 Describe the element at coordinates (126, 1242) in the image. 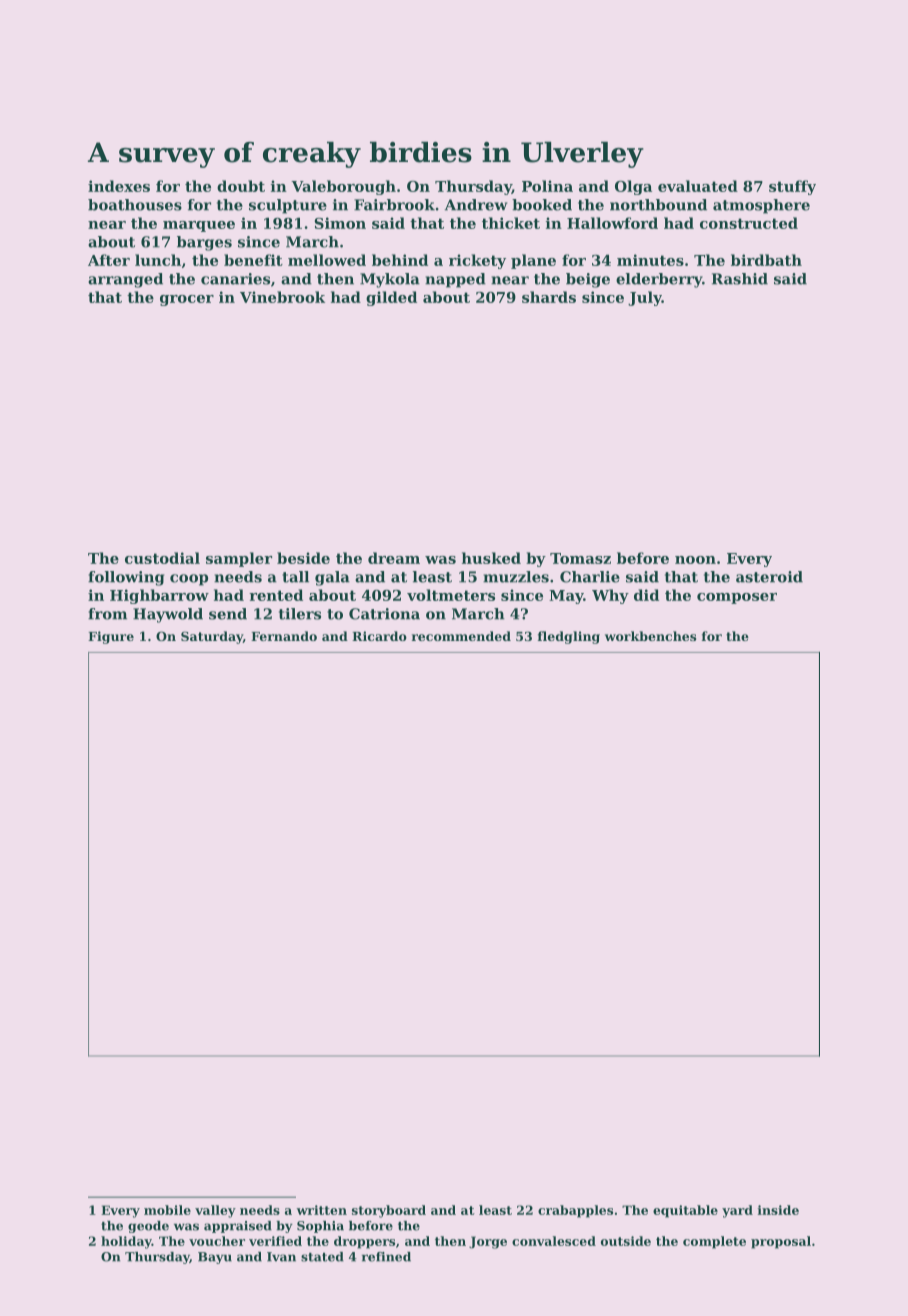

I see `holiday` at that location.
